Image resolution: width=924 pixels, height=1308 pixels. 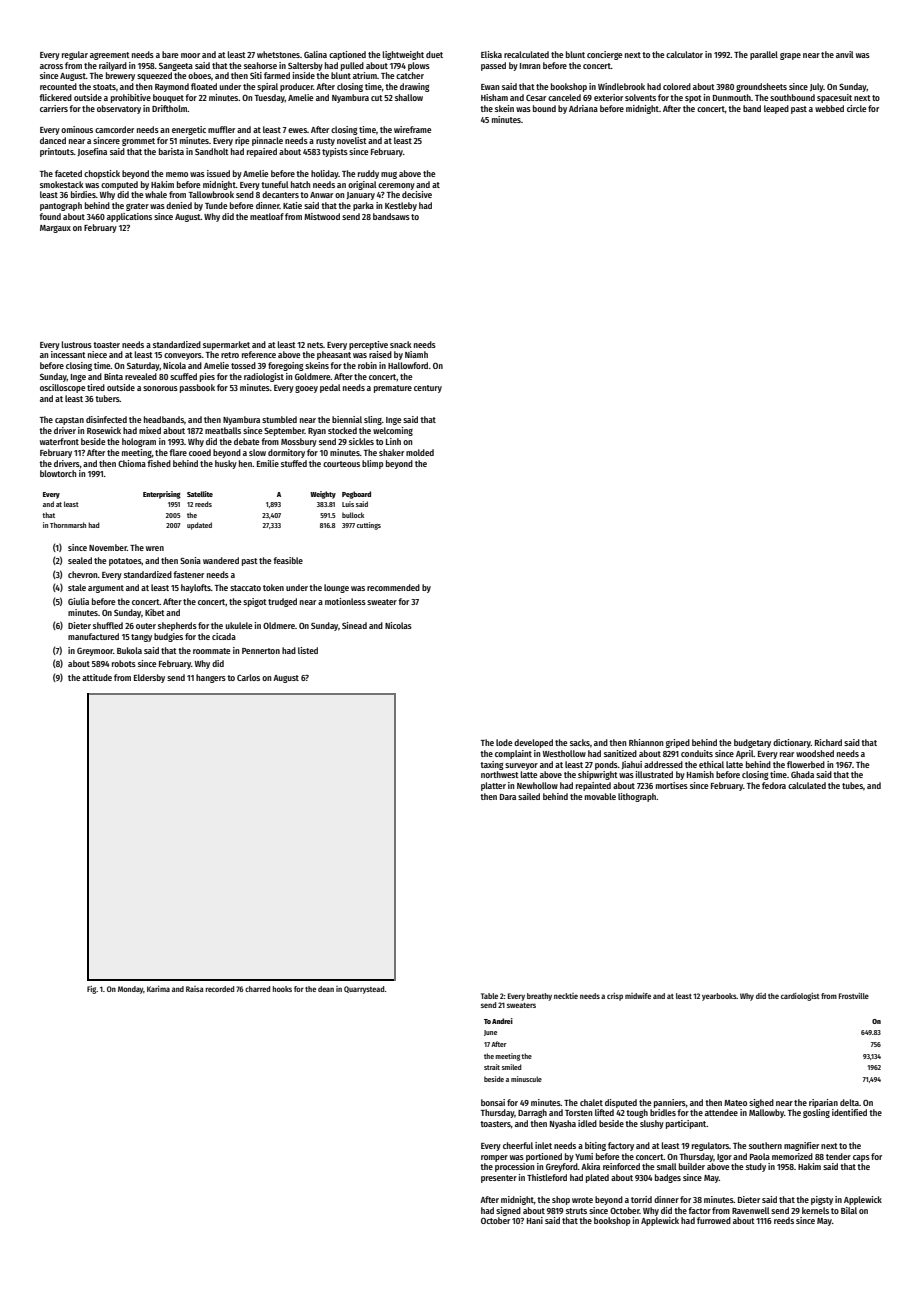 What do you see at coordinates (149, 678) in the document?
I see `Eldersby` at bounding box center [149, 678].
